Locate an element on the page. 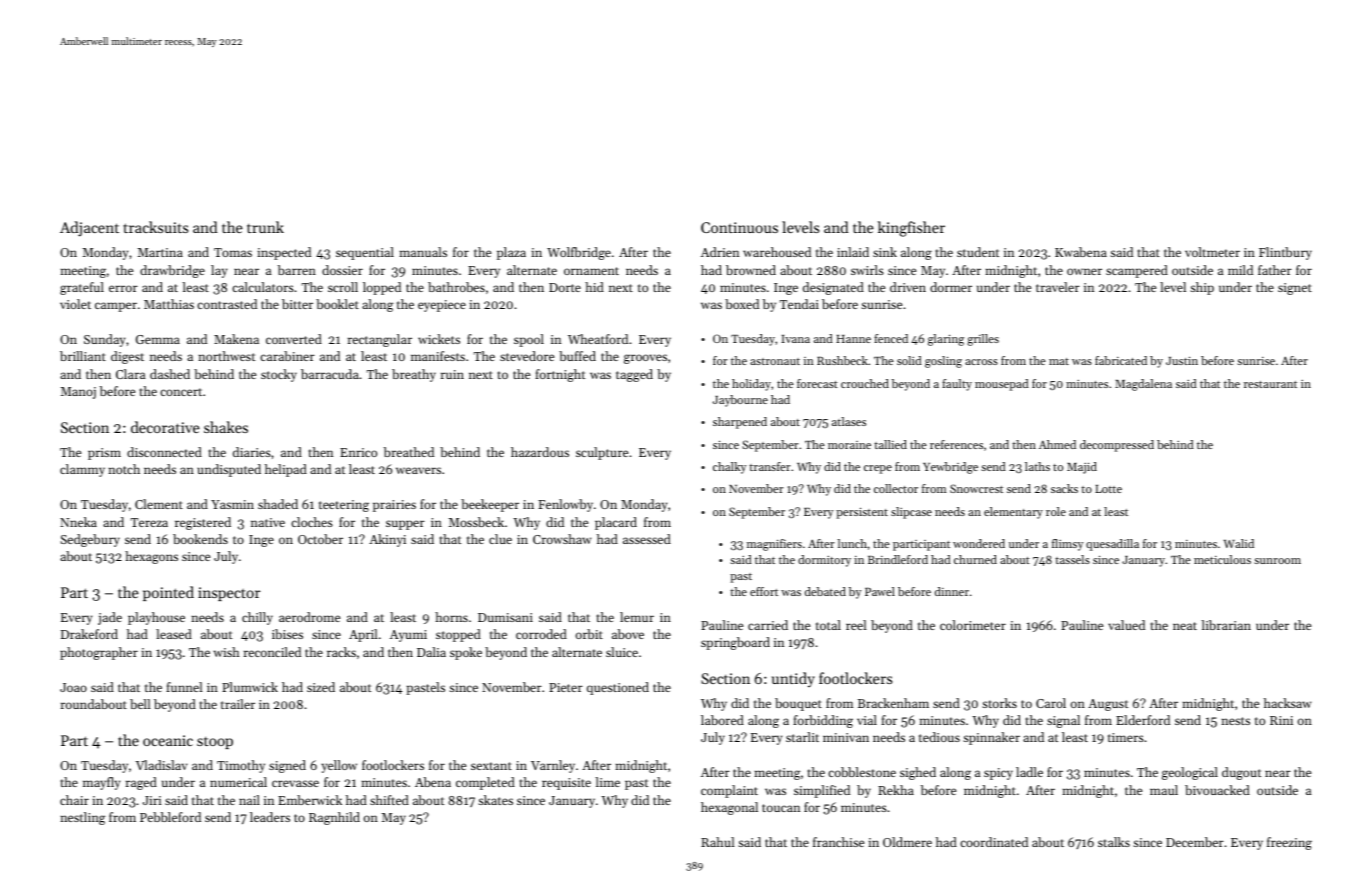 The height and width of the document is (887, 1372). Rahul is located at coordinates (718, 842).
